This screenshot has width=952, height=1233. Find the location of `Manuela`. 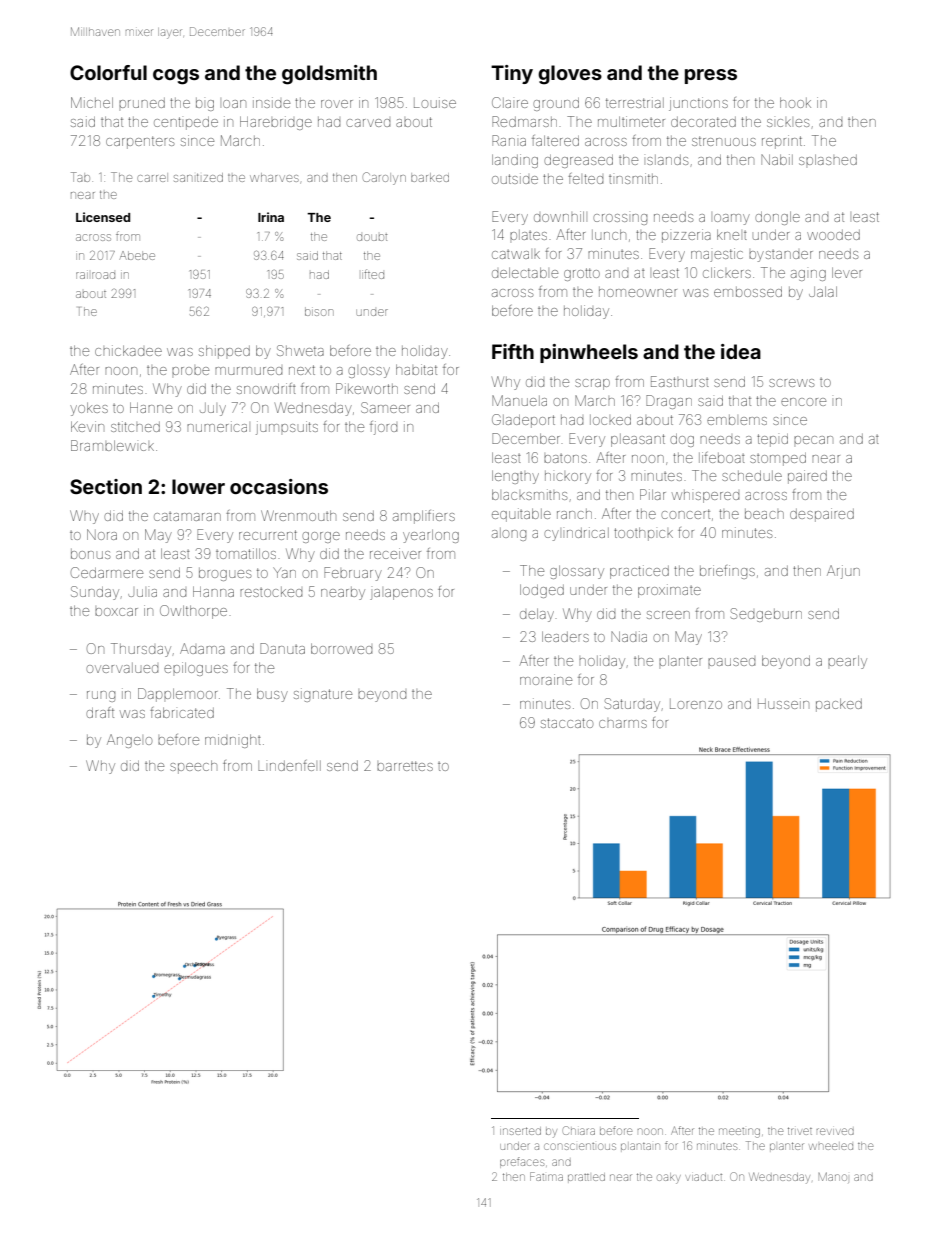

Manuela is located at coordinates (519, 400).
